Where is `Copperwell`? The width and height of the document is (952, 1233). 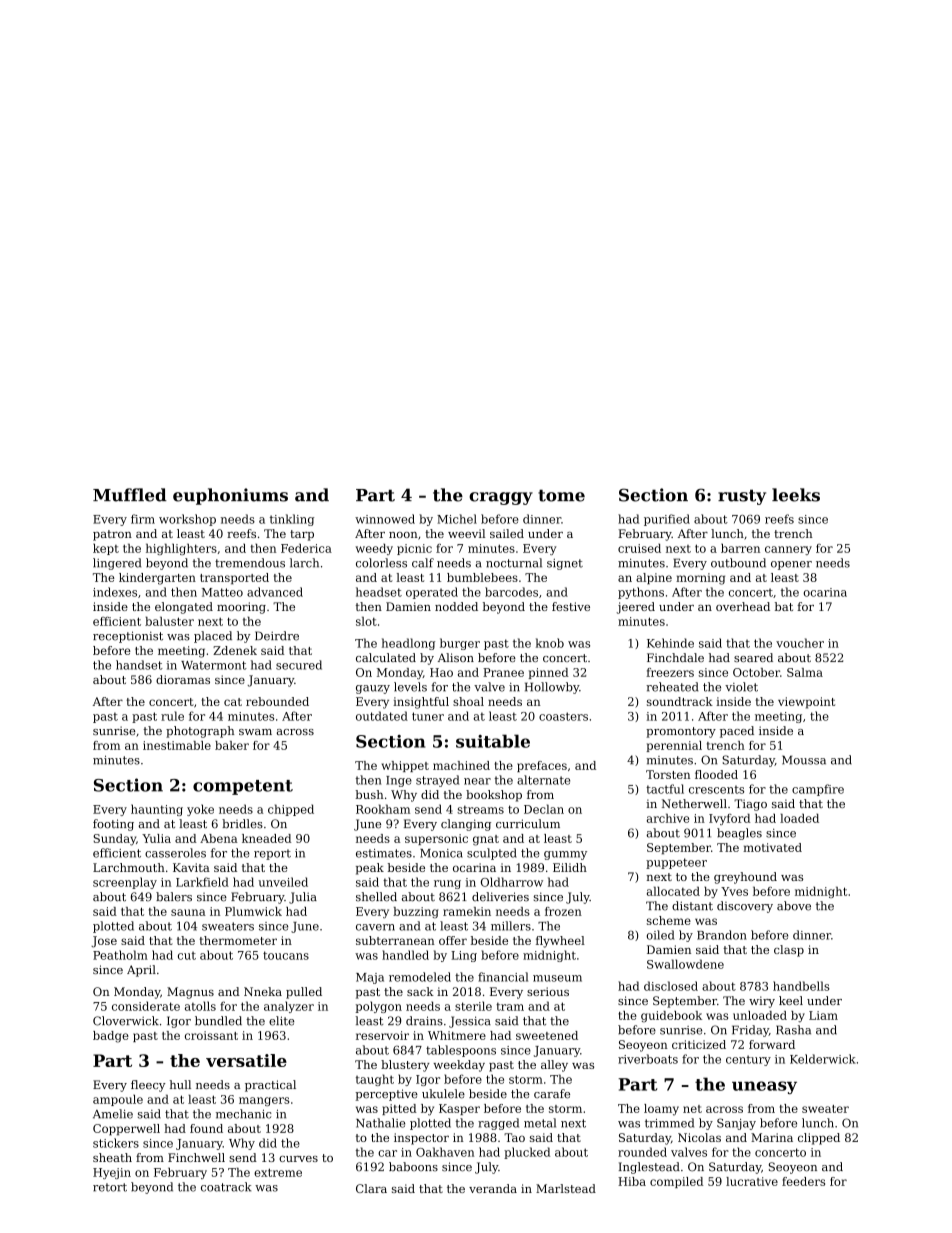
Copperwell is located at coordinates (126, 1129).
